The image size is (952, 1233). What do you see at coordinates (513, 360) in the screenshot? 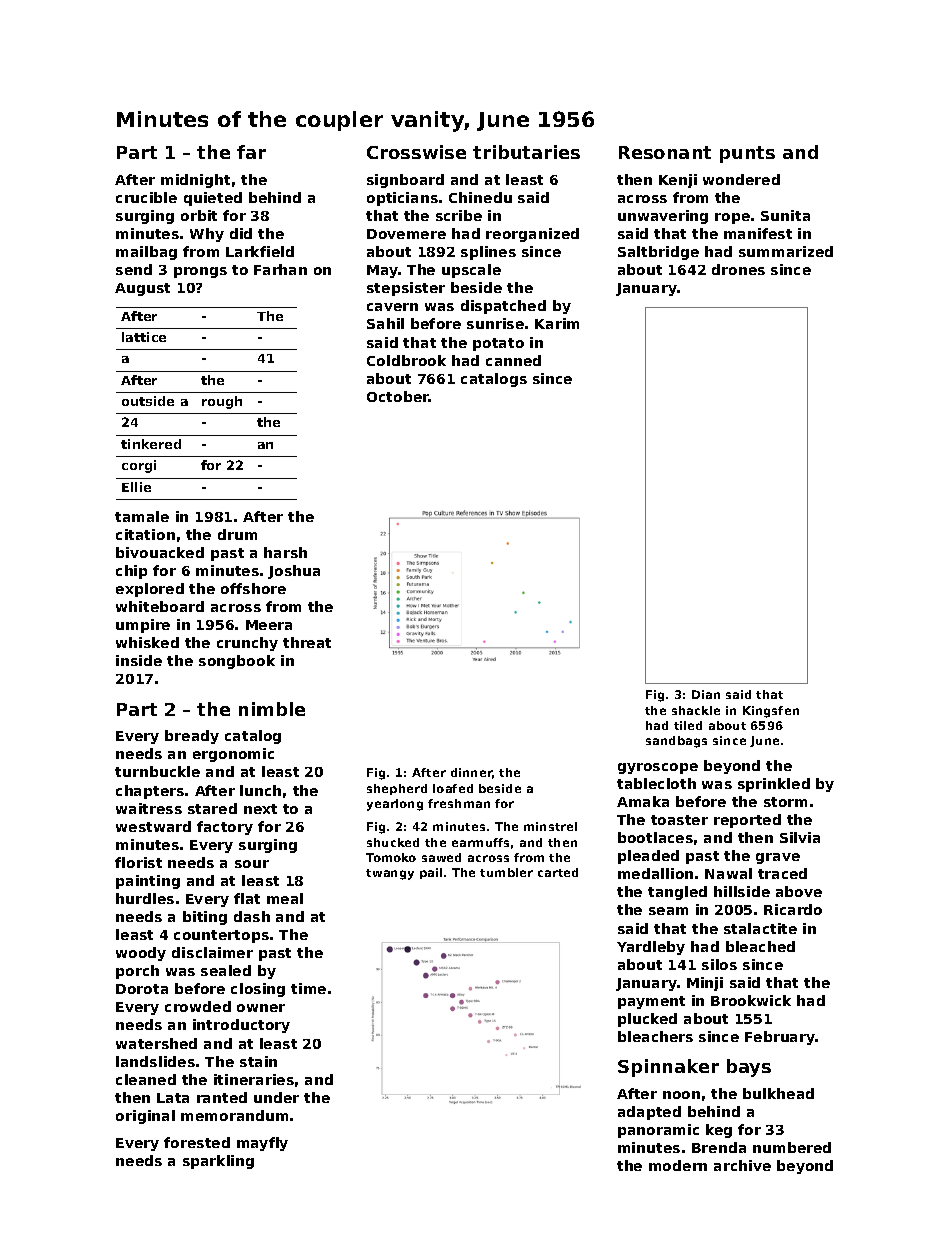
I see `canned` at bounding box center [513, 360].
